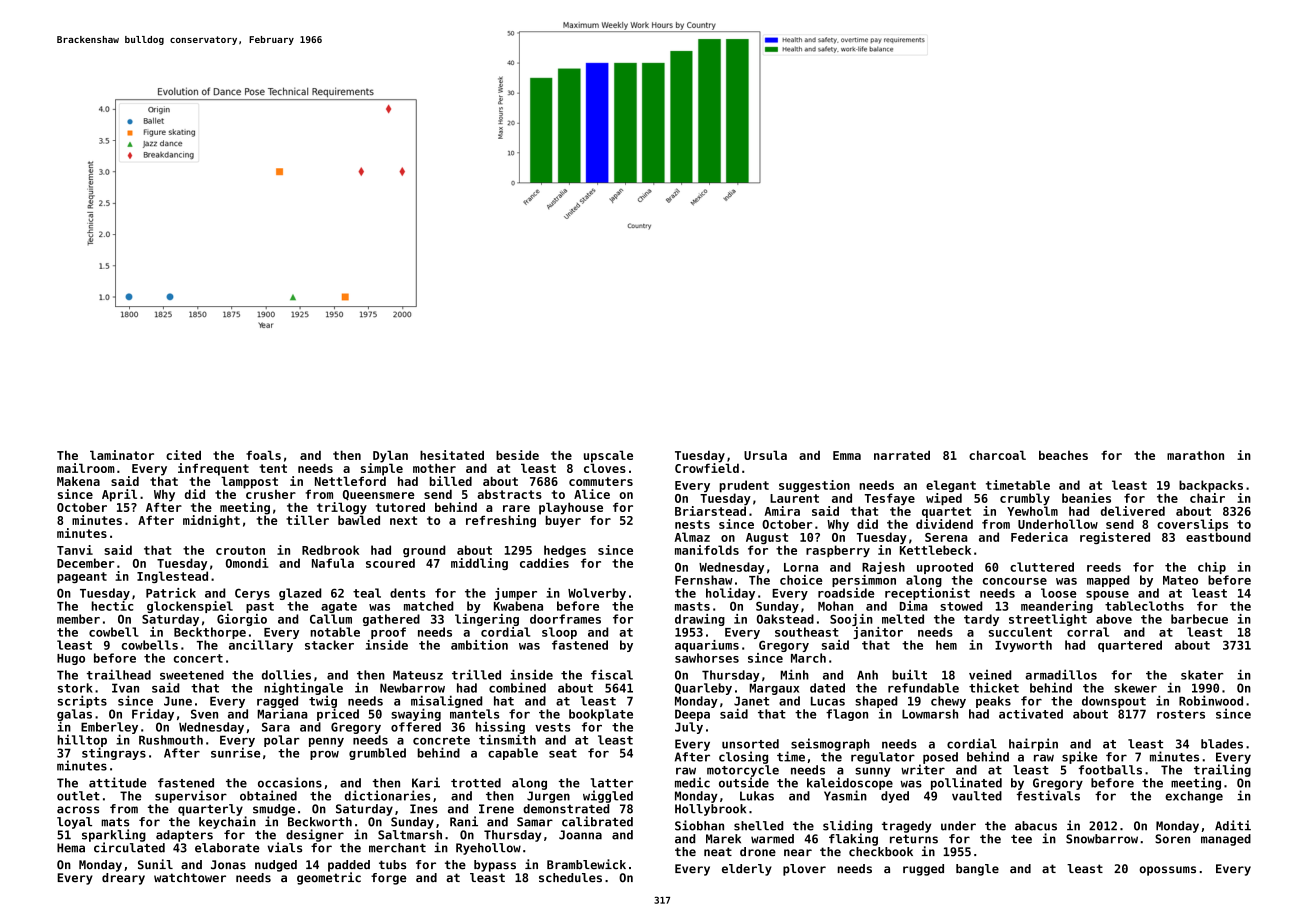 The height and width of the page is (924, 1308). Describe the element at coordinates (765, 455) in the page. I see `Ursula` at that location.
